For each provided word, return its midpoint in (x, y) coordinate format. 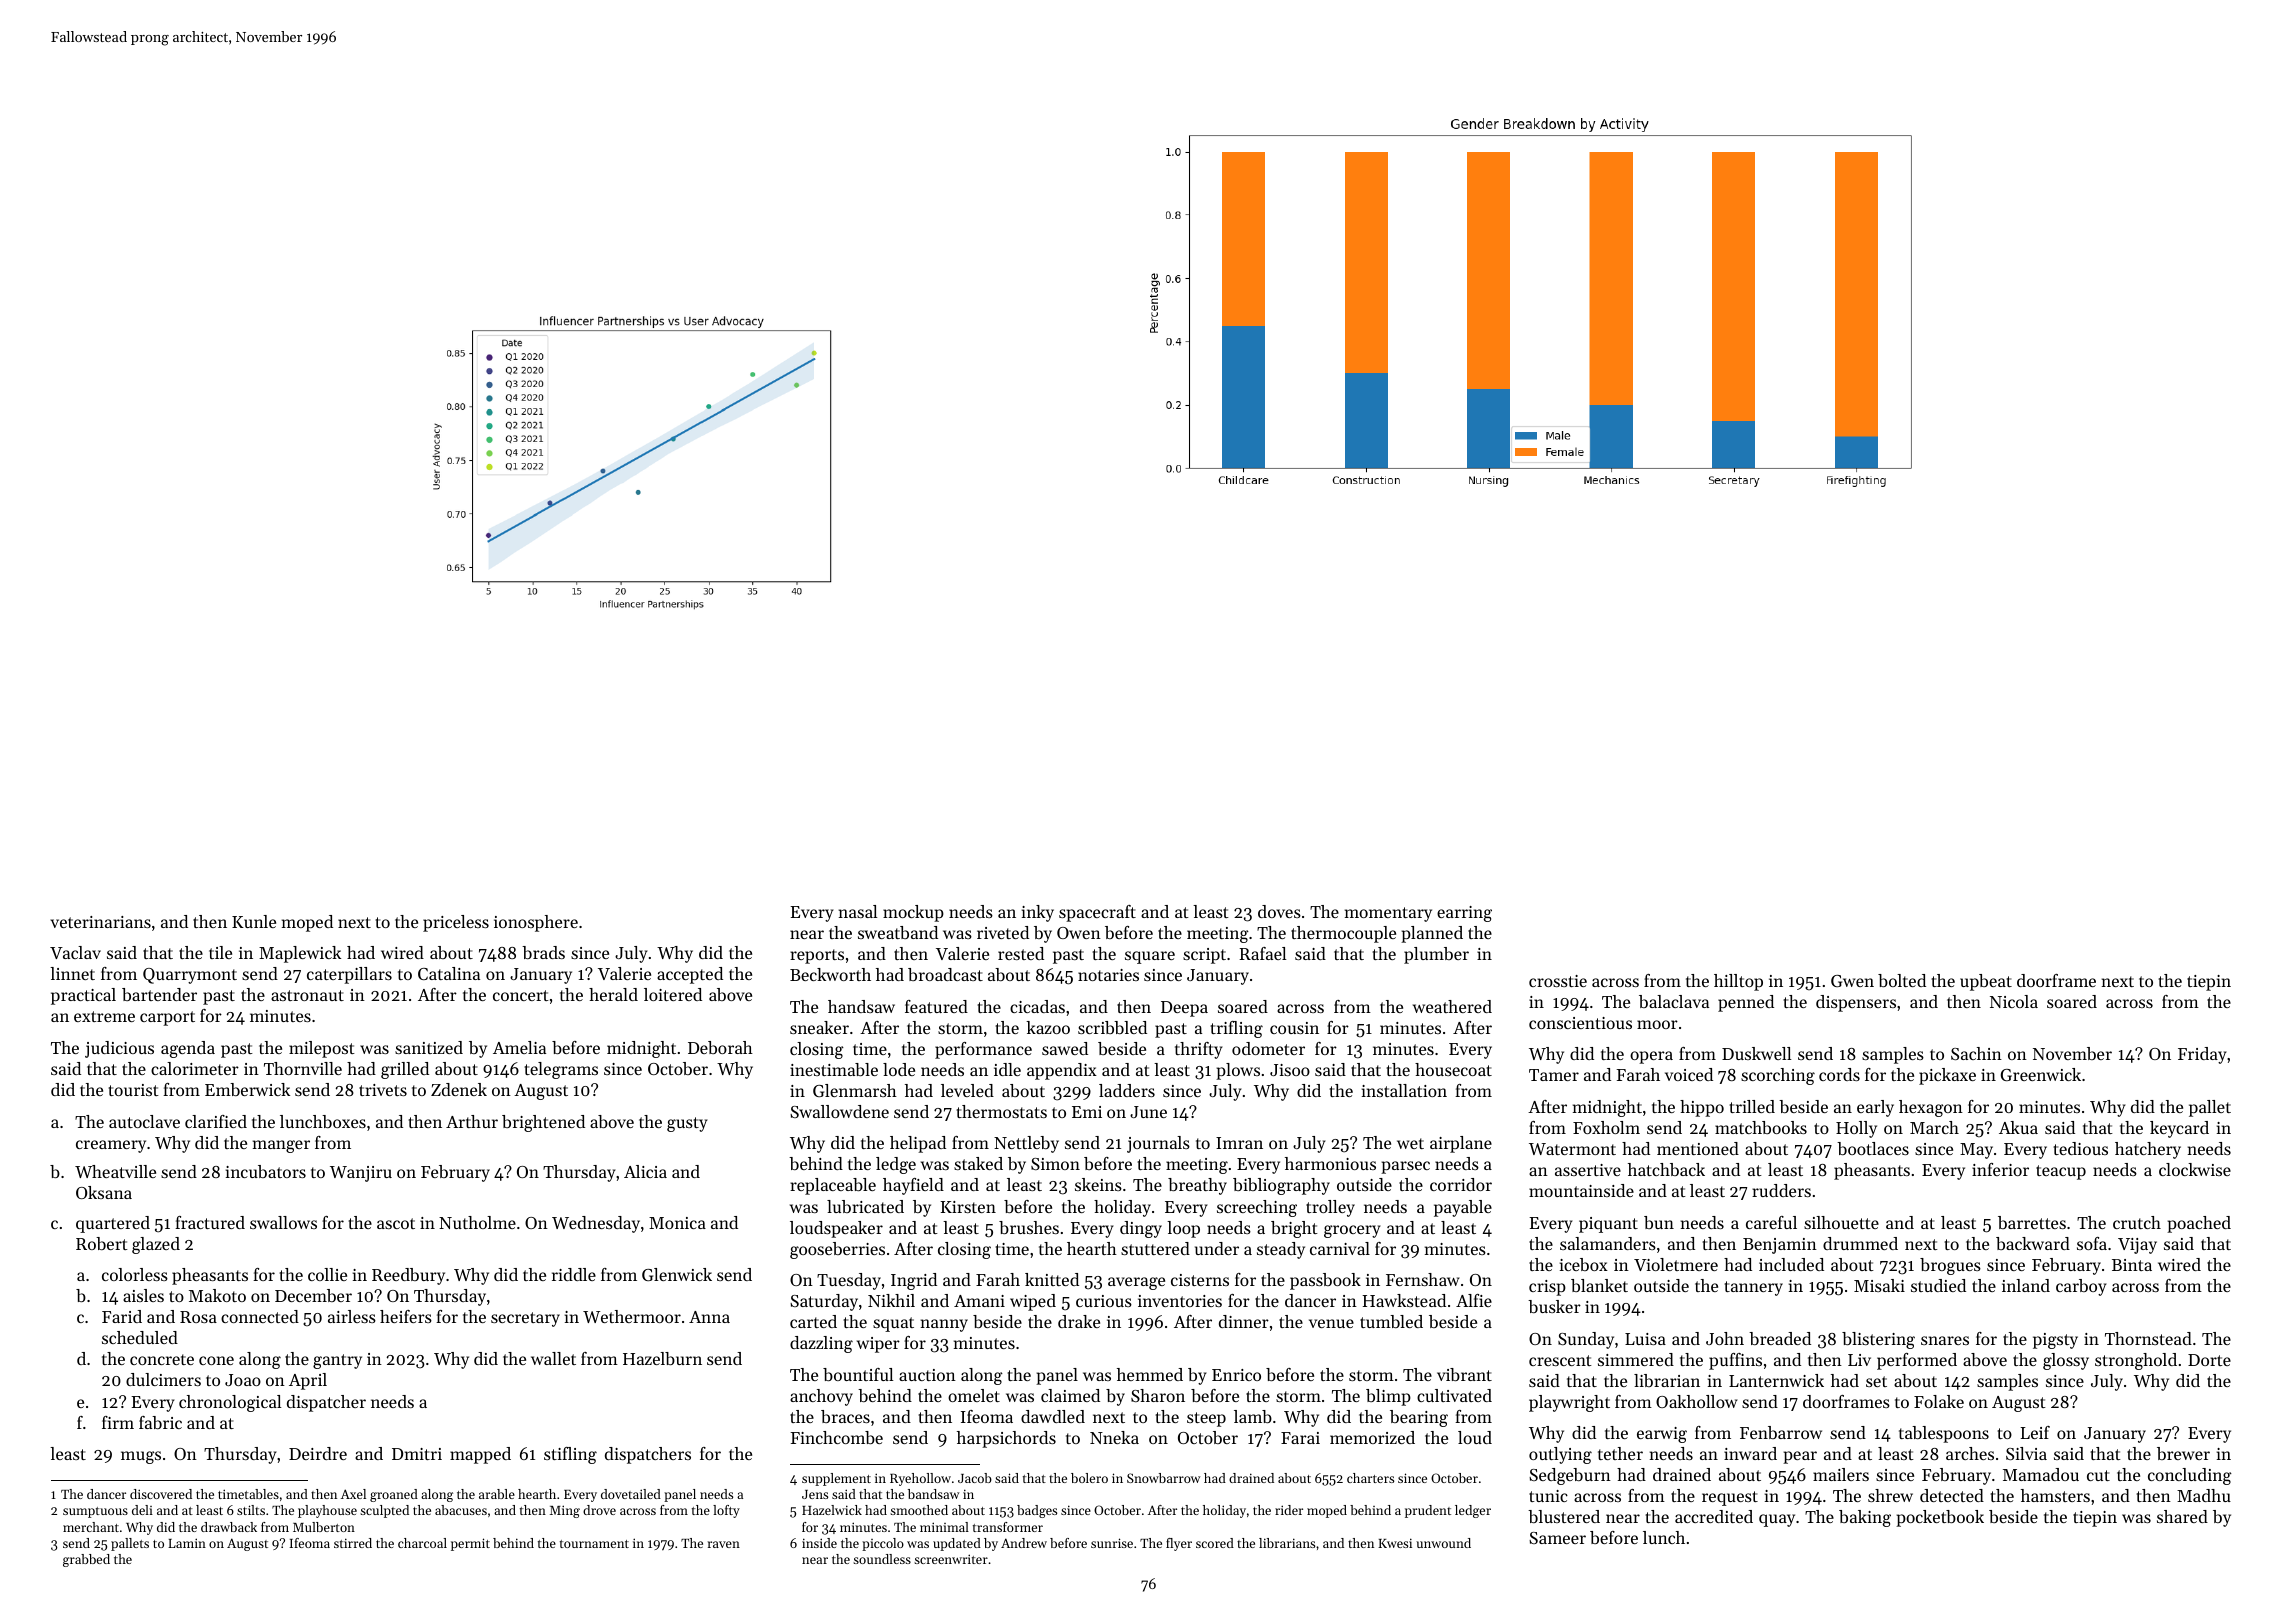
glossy (2066, 1361)
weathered (1452, 1006)
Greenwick (2041, 1074)
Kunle (254, 921)
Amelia (519, 1047)
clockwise (2195, 1169)
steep (1206, 1419)
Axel (353, 1494)
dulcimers (163, 1379)
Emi (1087, 1112)
